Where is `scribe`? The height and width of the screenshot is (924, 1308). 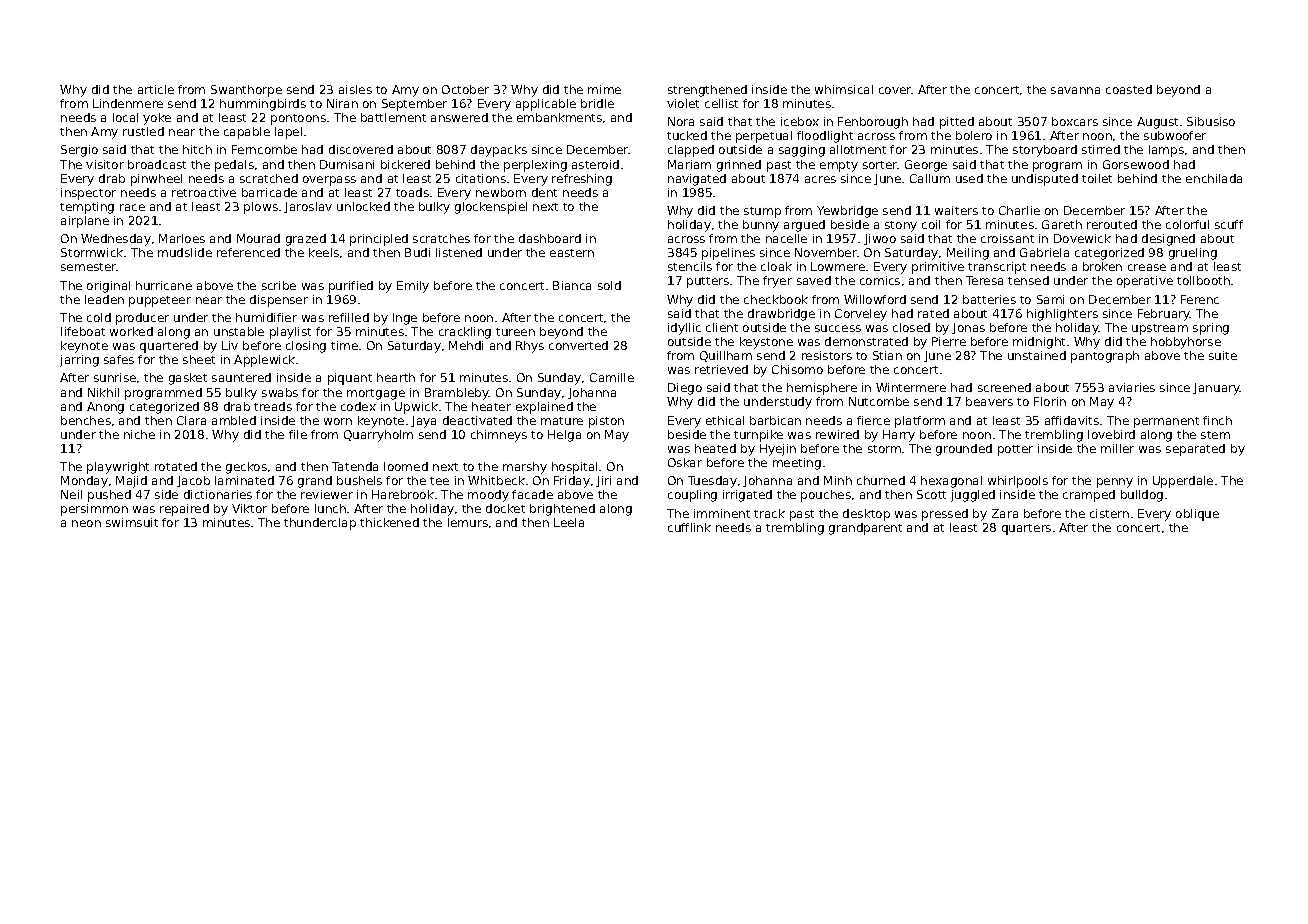 scribe is located at coordinates (279, 285).
